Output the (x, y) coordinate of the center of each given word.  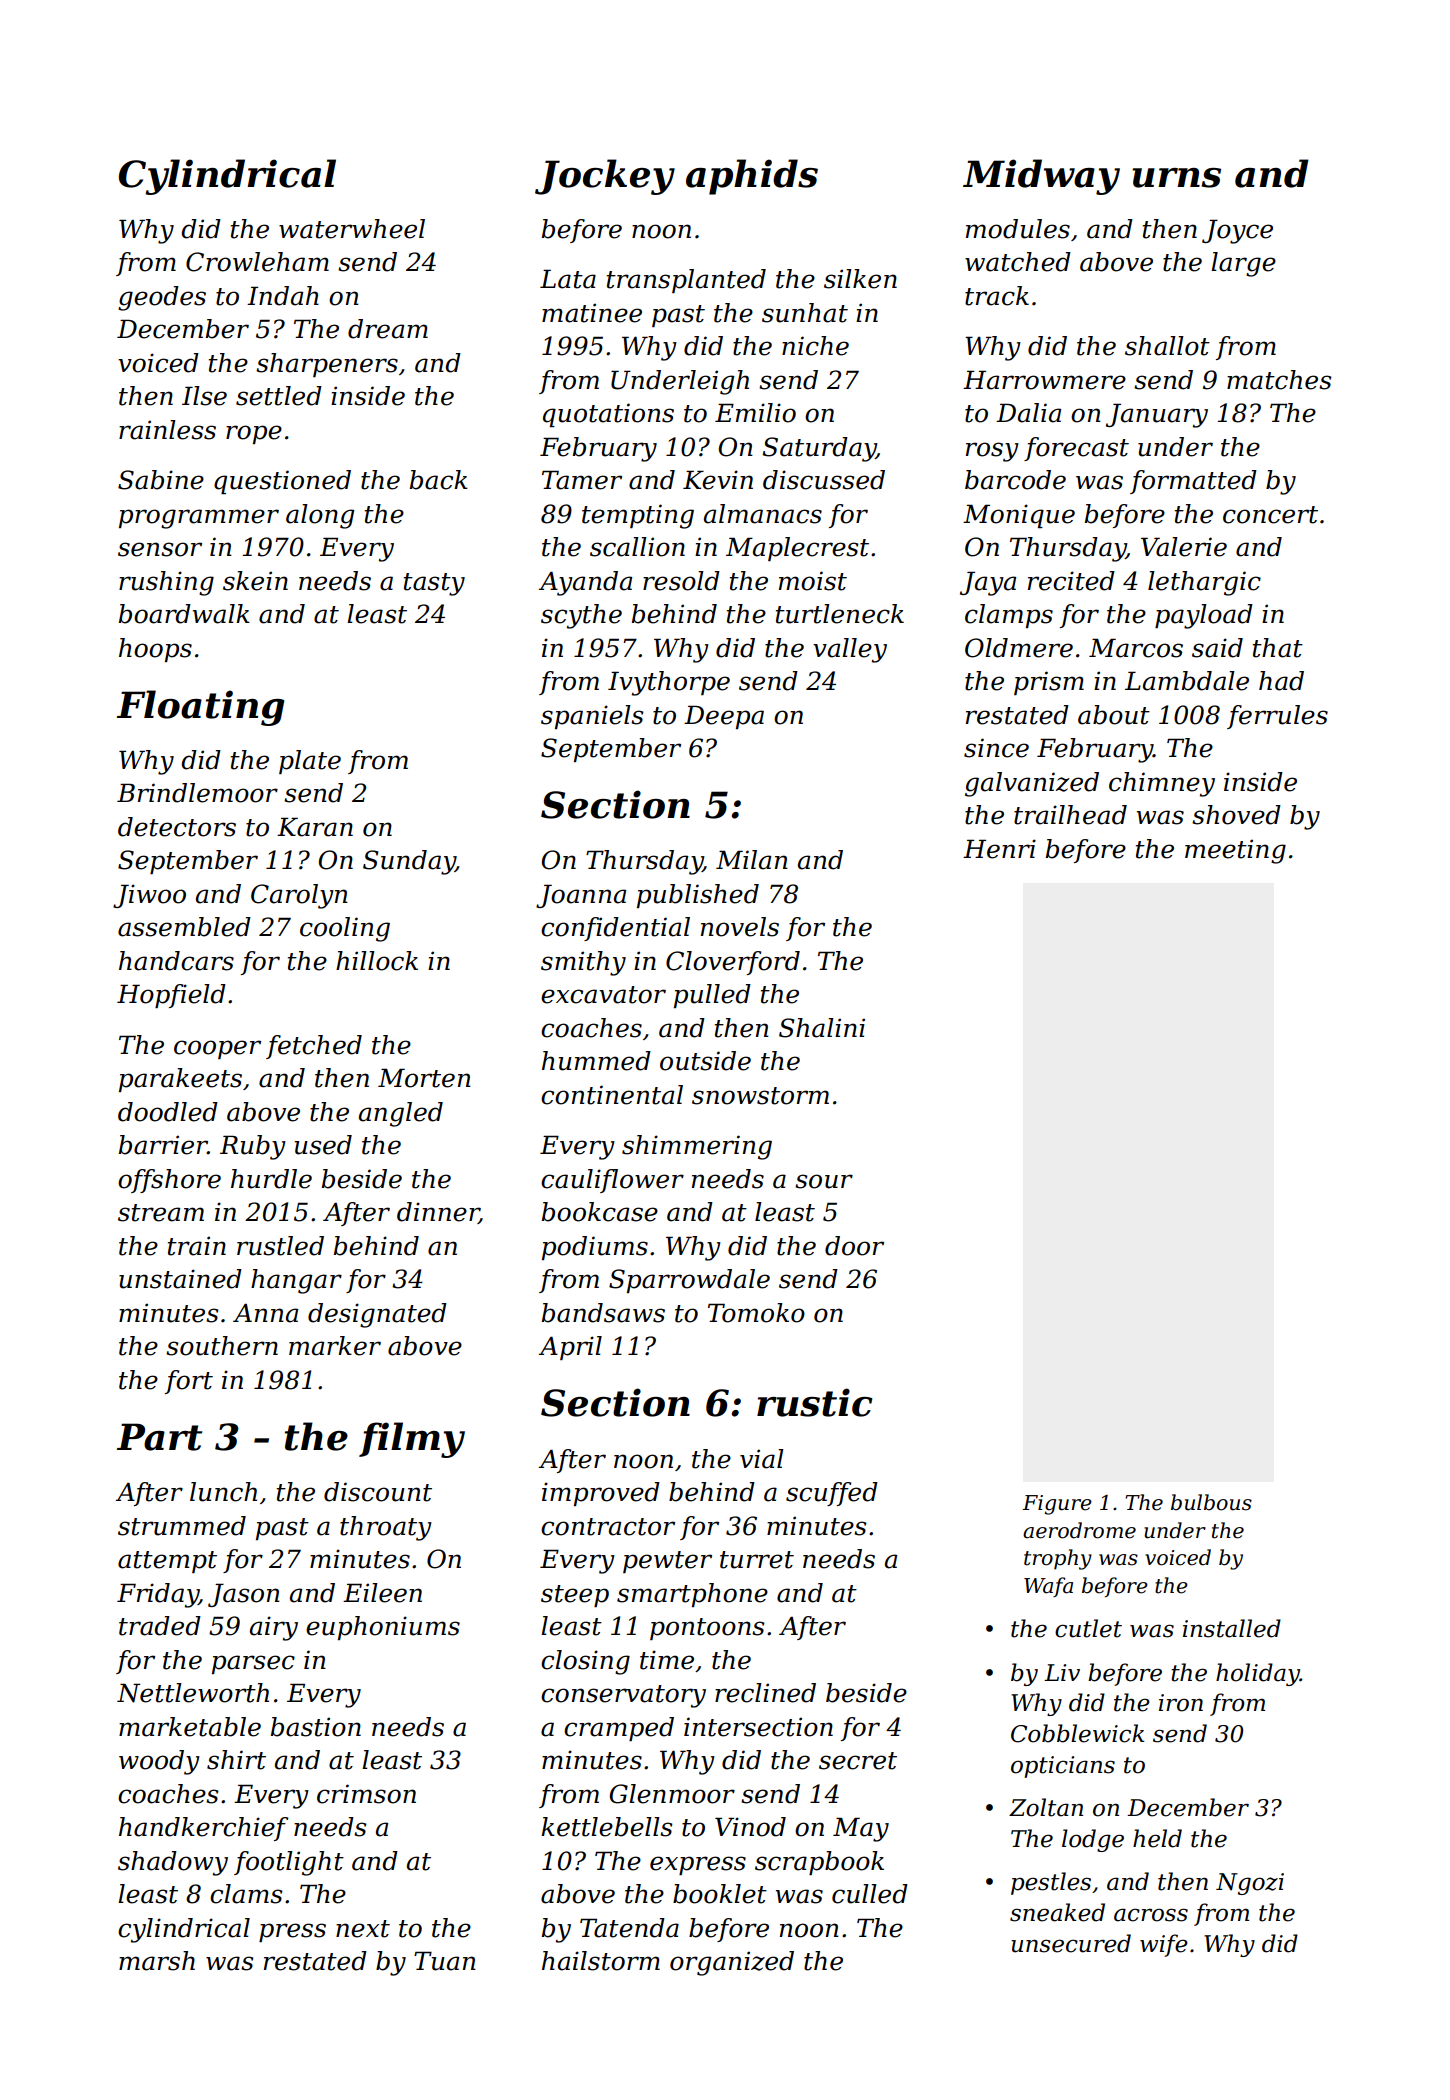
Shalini (822, 1028)
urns (1176, 178)
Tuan (445, 1961)
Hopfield (171, 996)
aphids (752, 177)
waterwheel (352, 229)
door (854, 1246)
